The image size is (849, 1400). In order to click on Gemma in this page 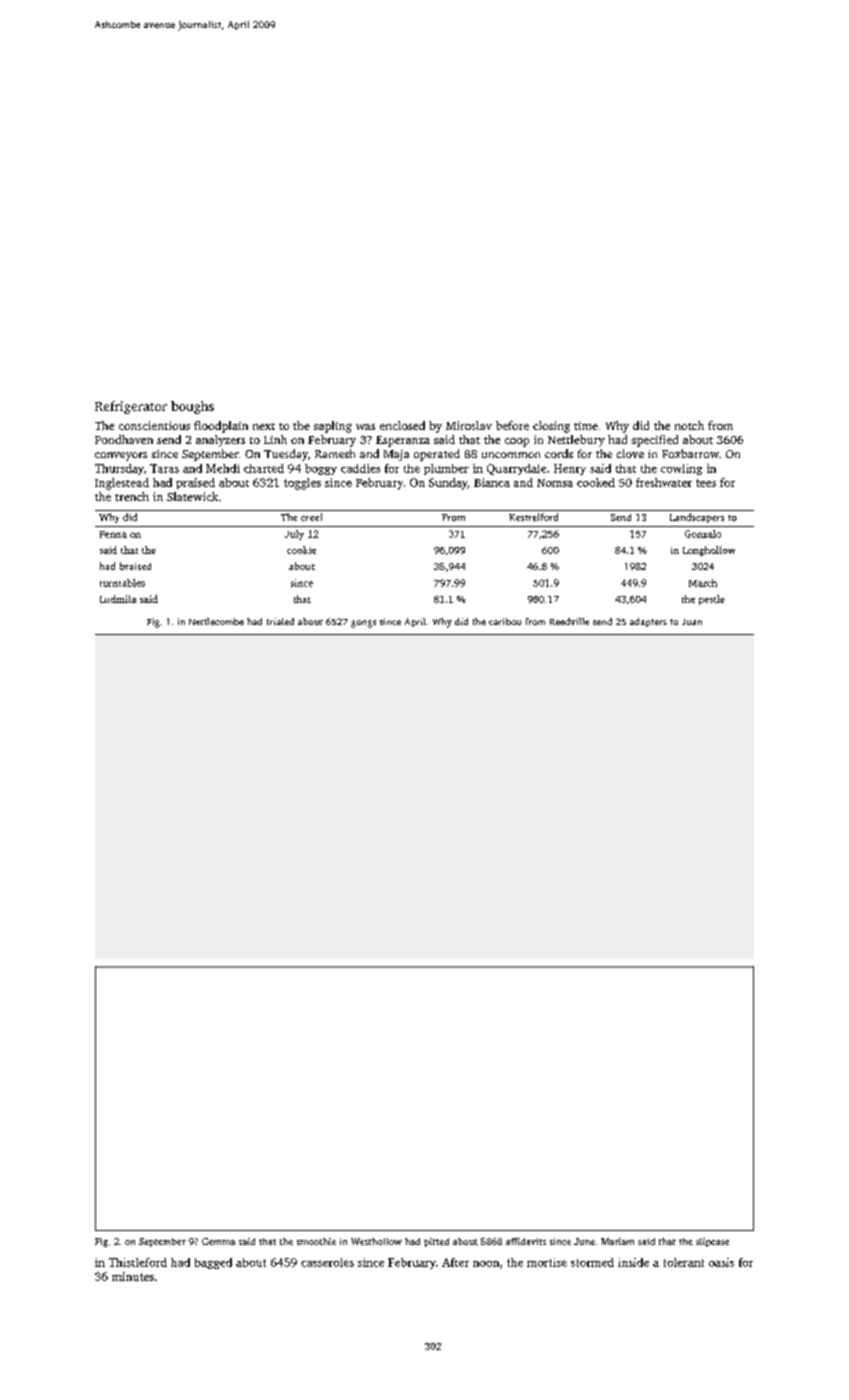, I will do `click(218, 1241)`.
